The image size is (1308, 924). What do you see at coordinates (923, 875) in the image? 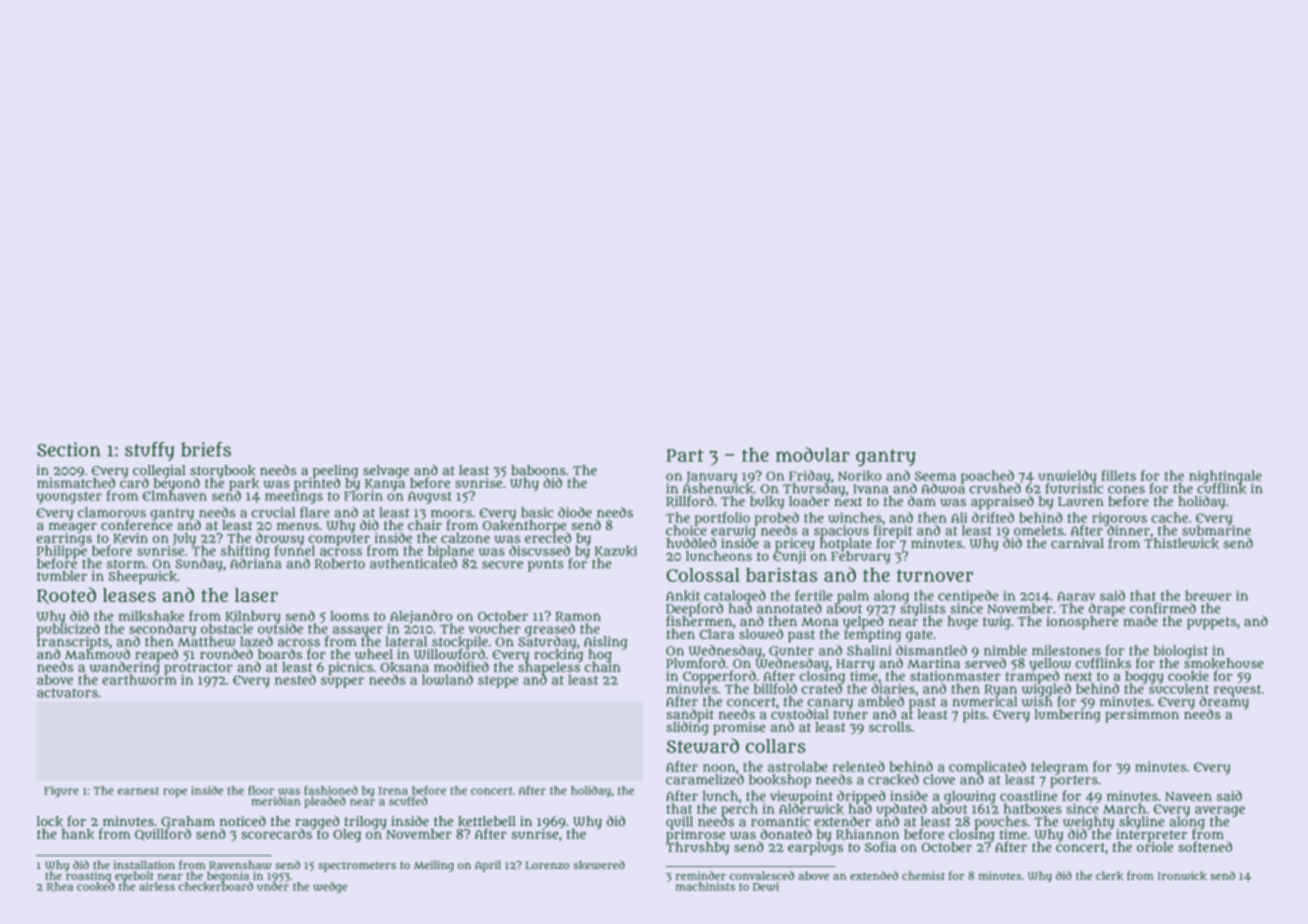
I see `chemist` at bounding box center [923, 875].
